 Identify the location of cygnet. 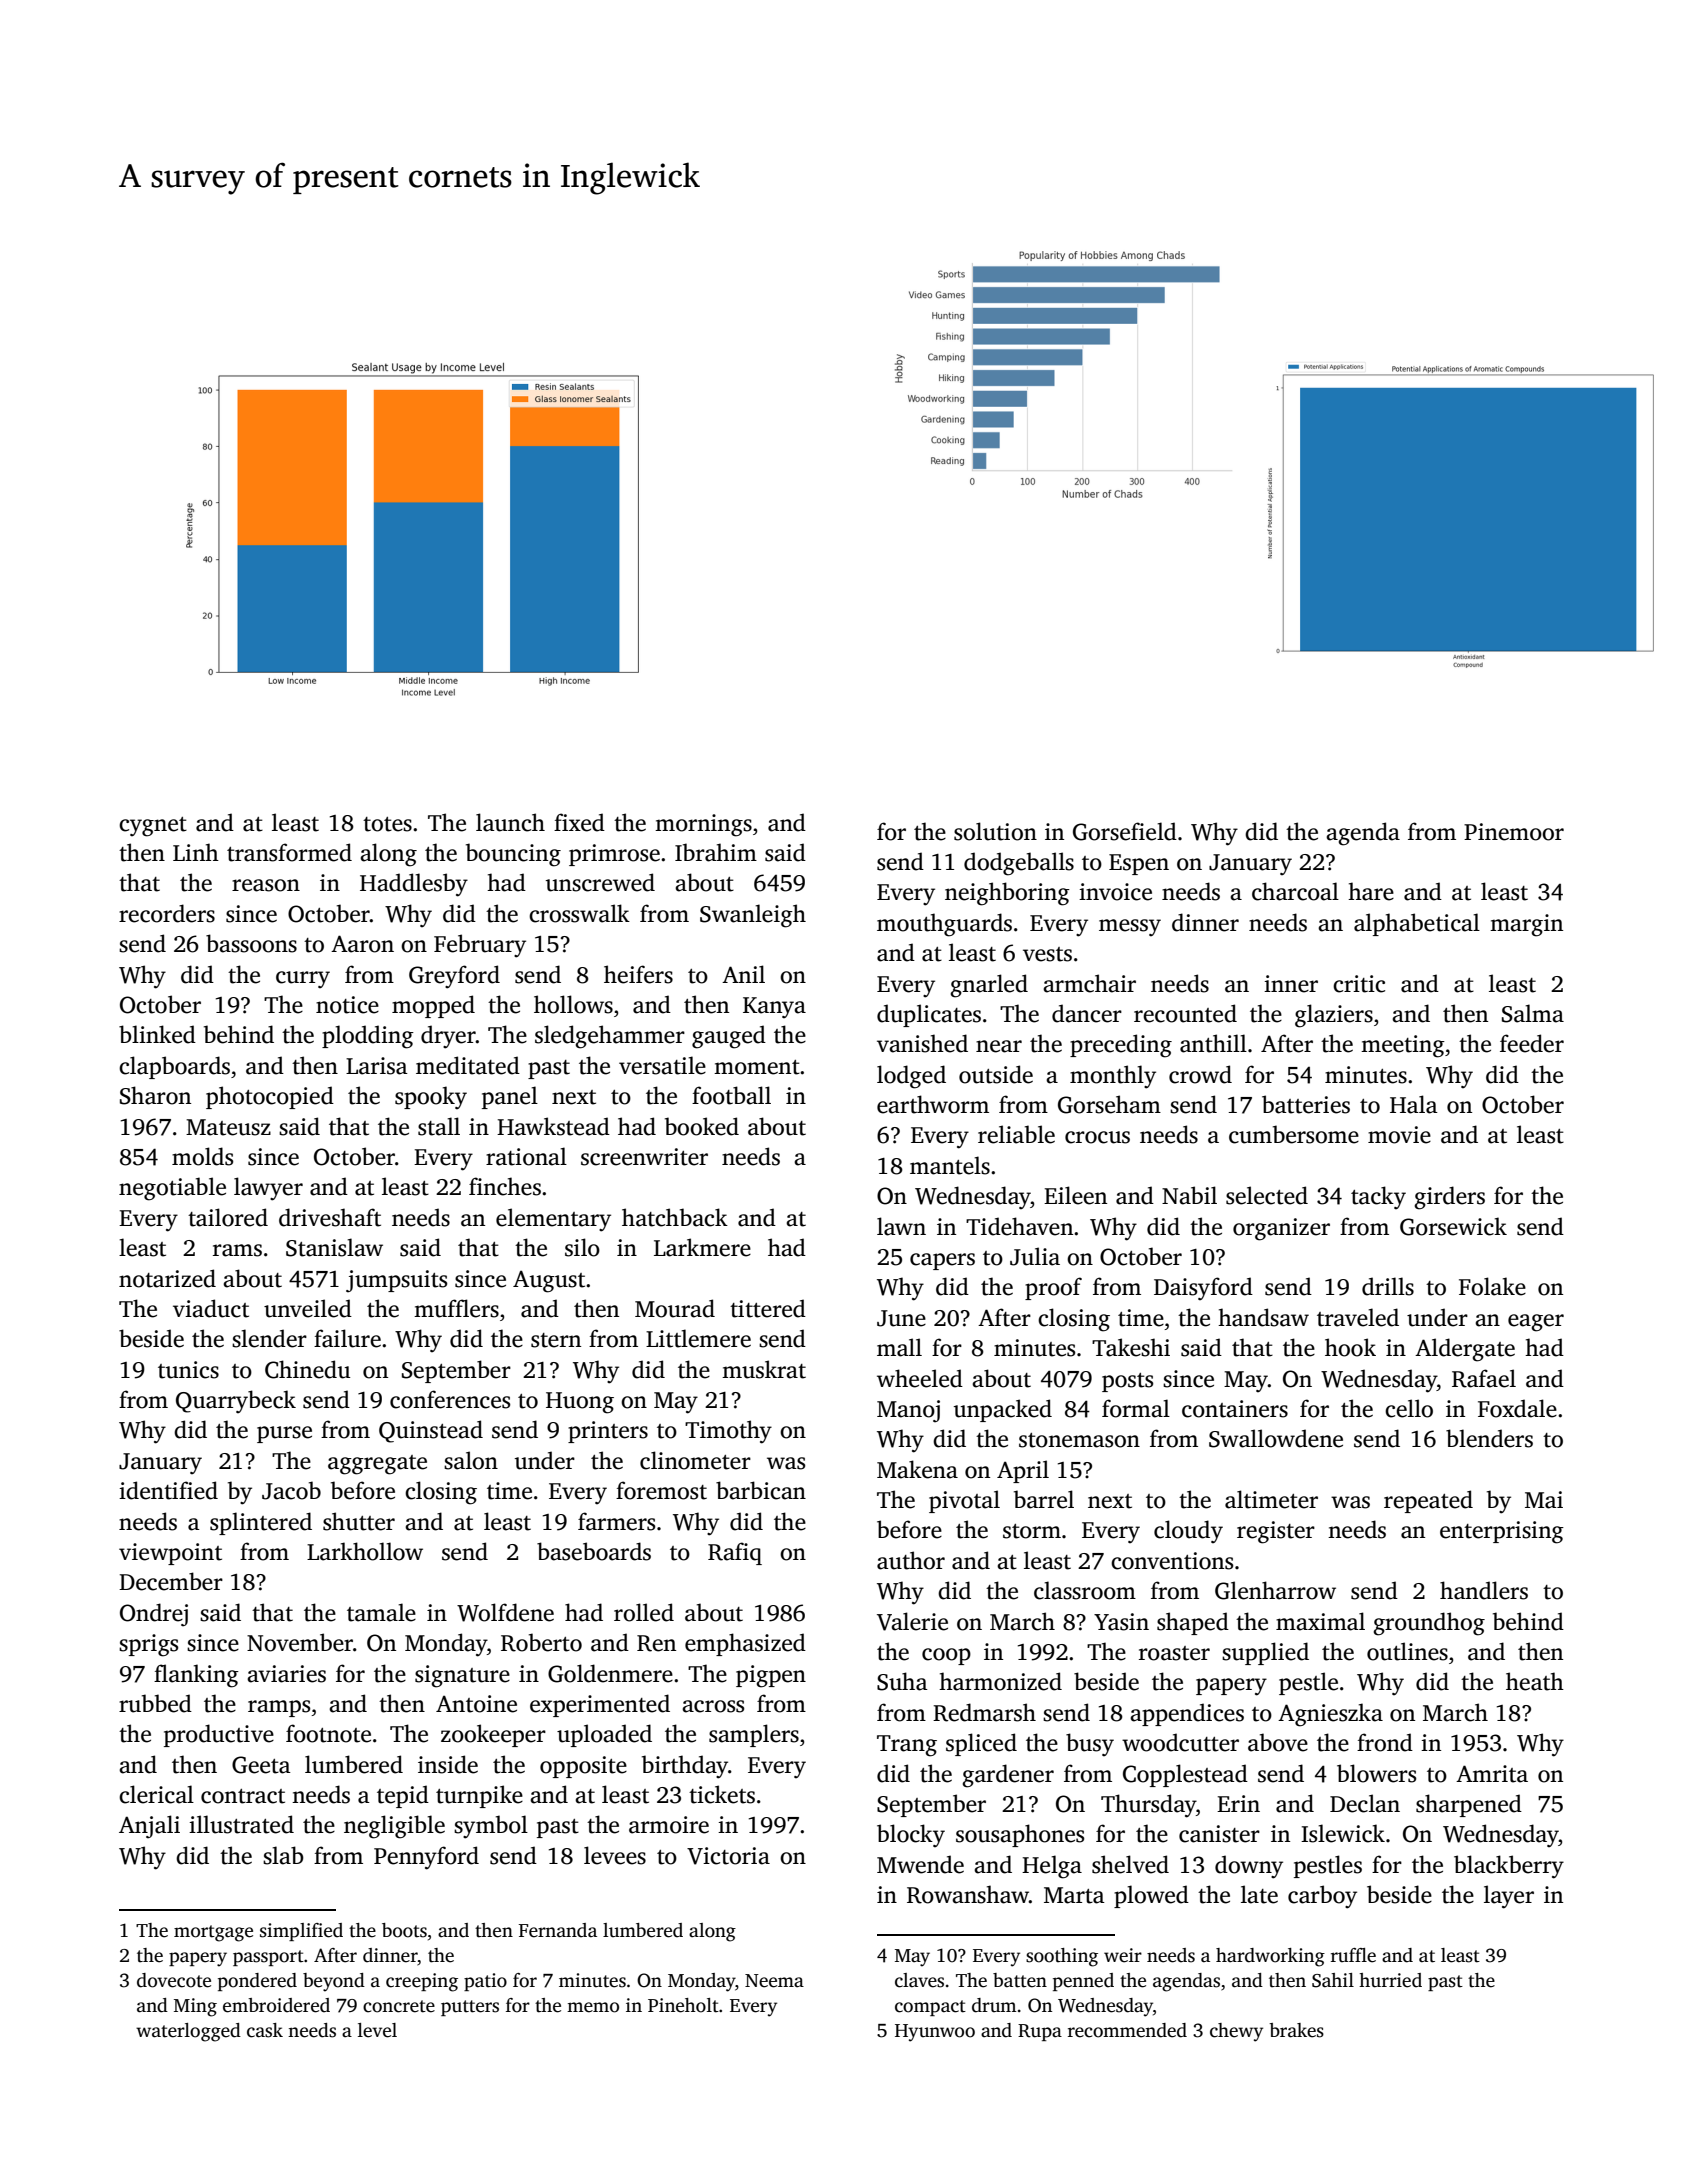
(153, 827).
